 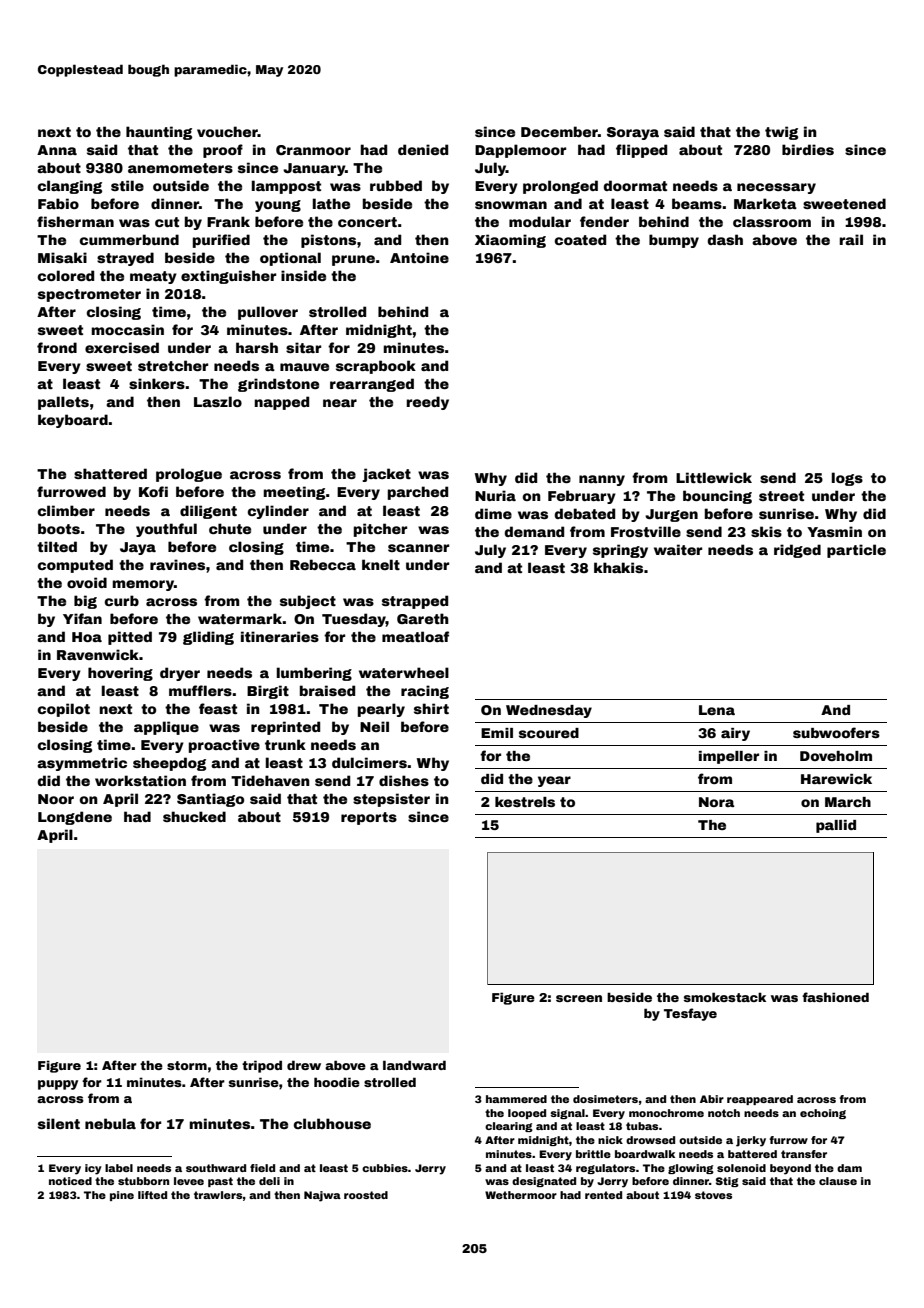 What do you see at coordinates (313, 150) in the page?
I see `Cranmoor` at bounding box center [313, 150].
